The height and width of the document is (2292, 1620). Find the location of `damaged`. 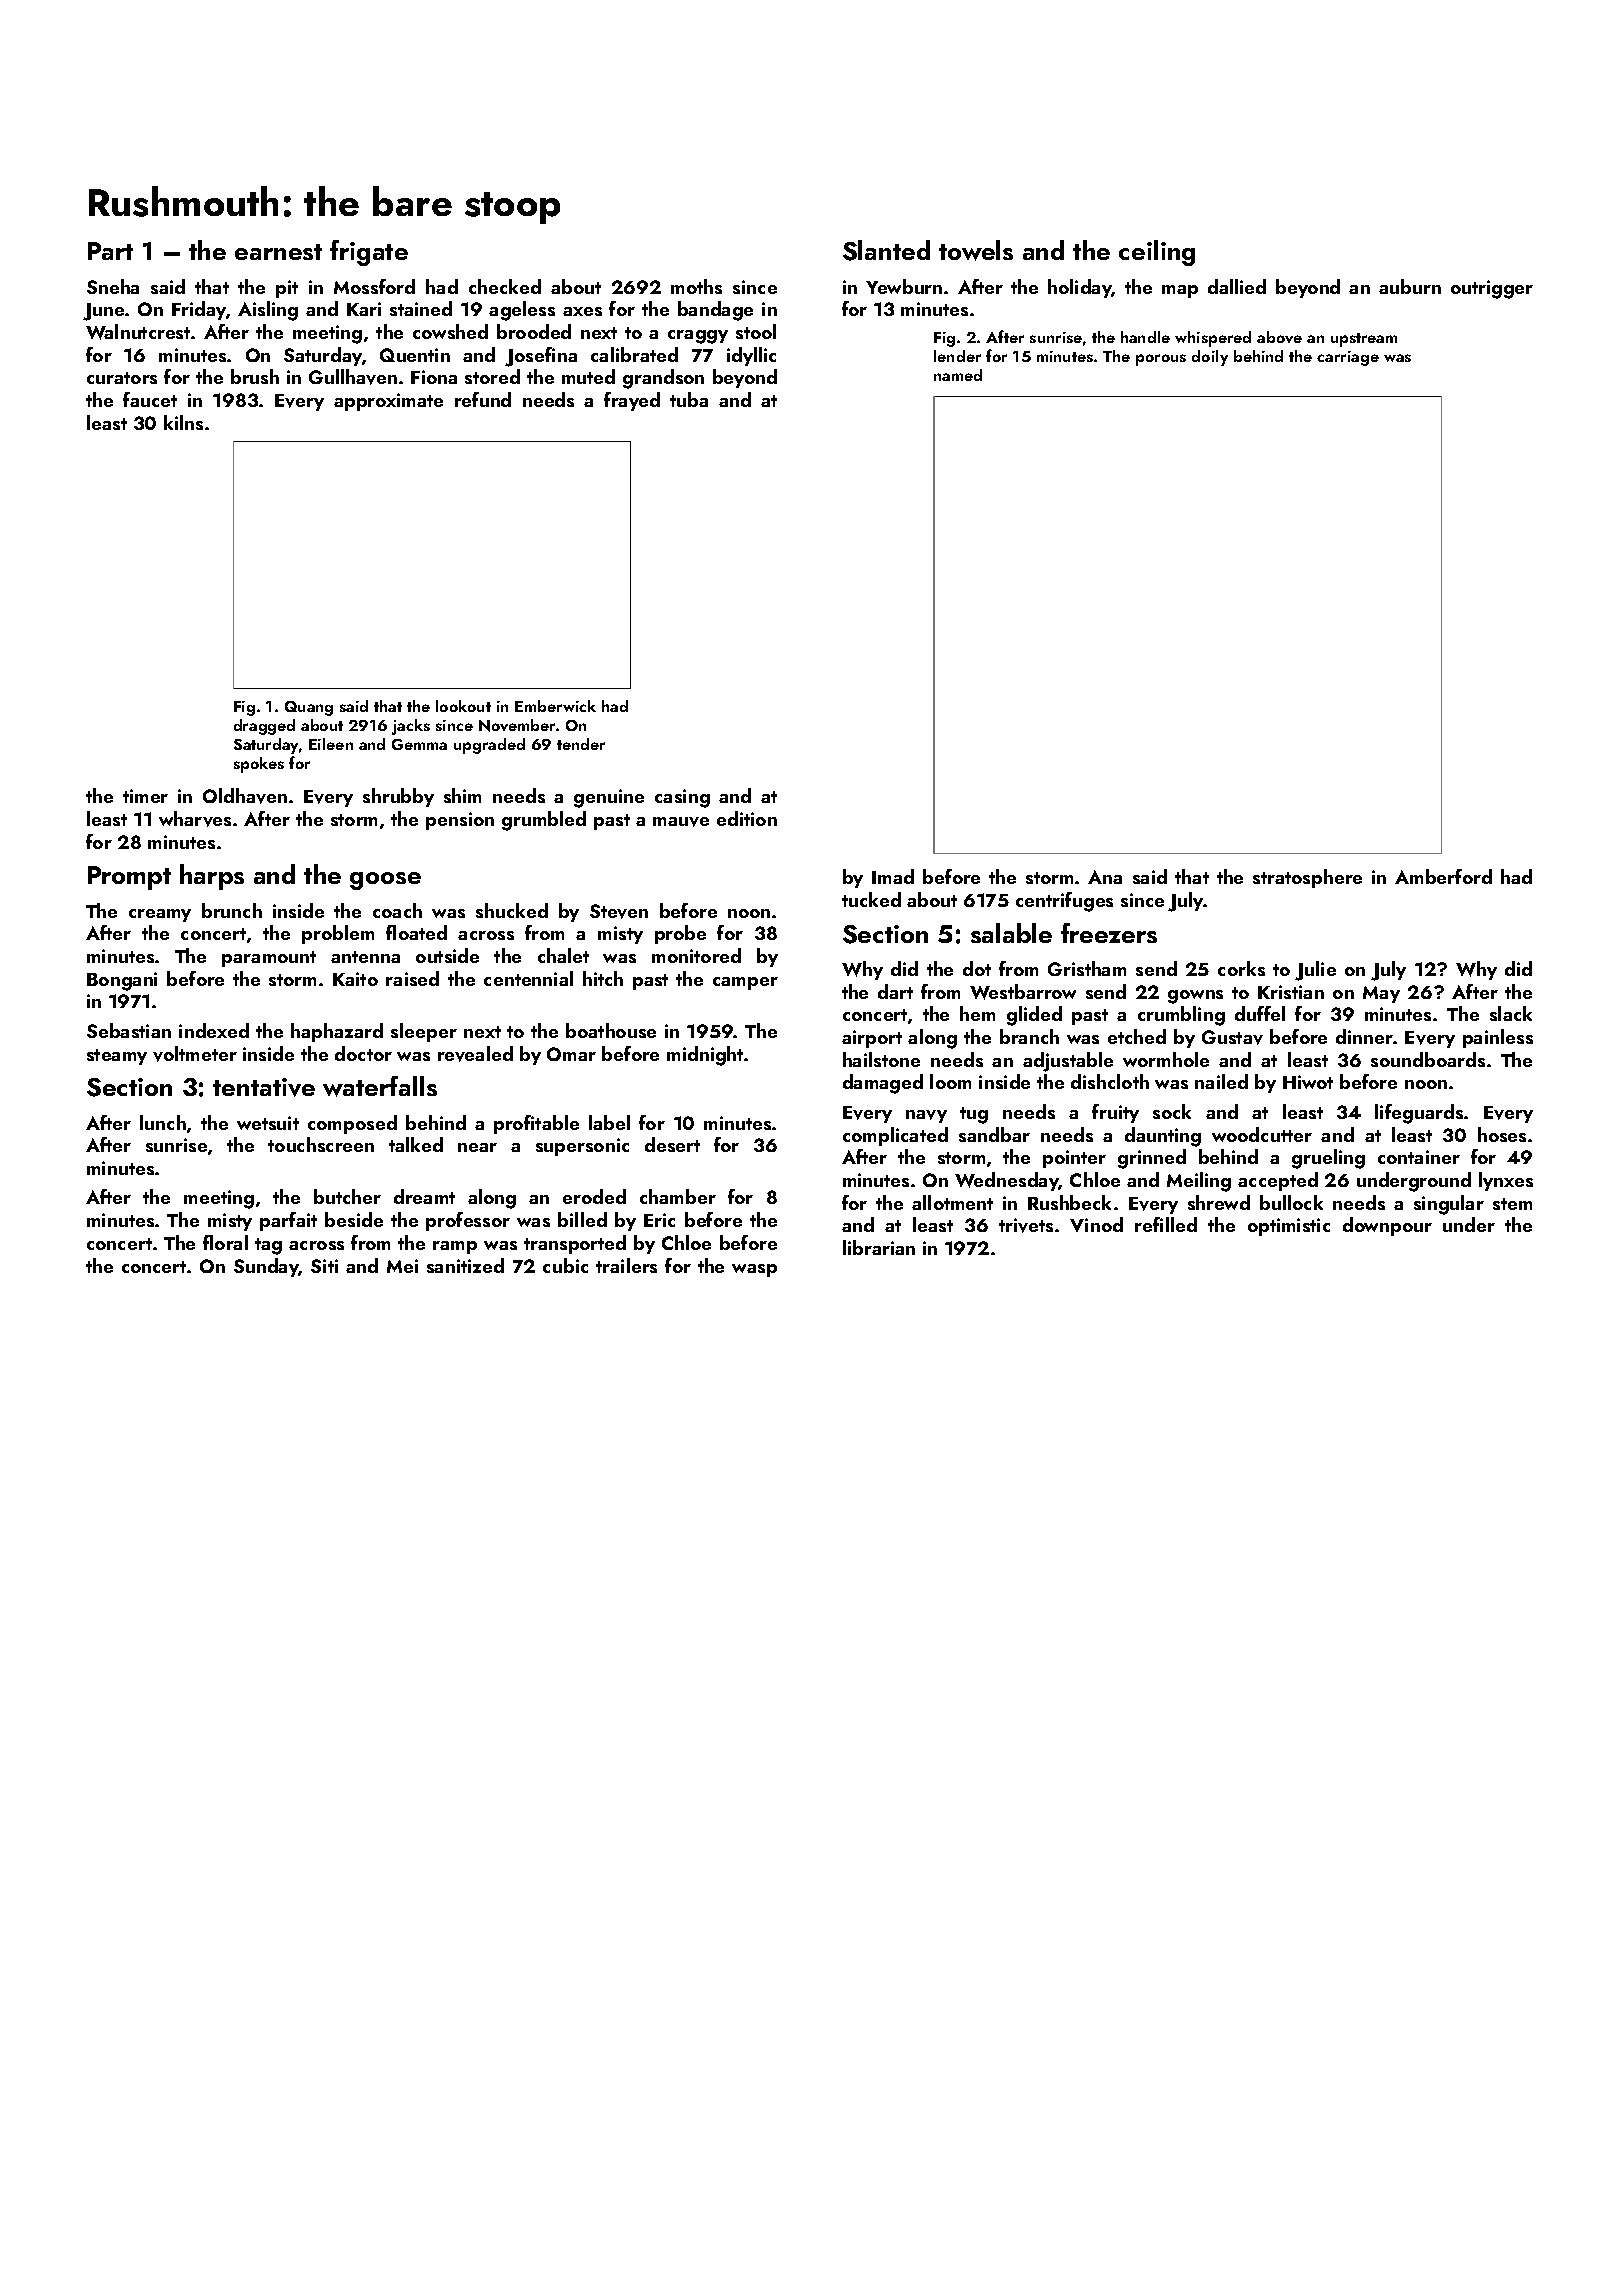

damaged is located at coordinates (883, 1084).
